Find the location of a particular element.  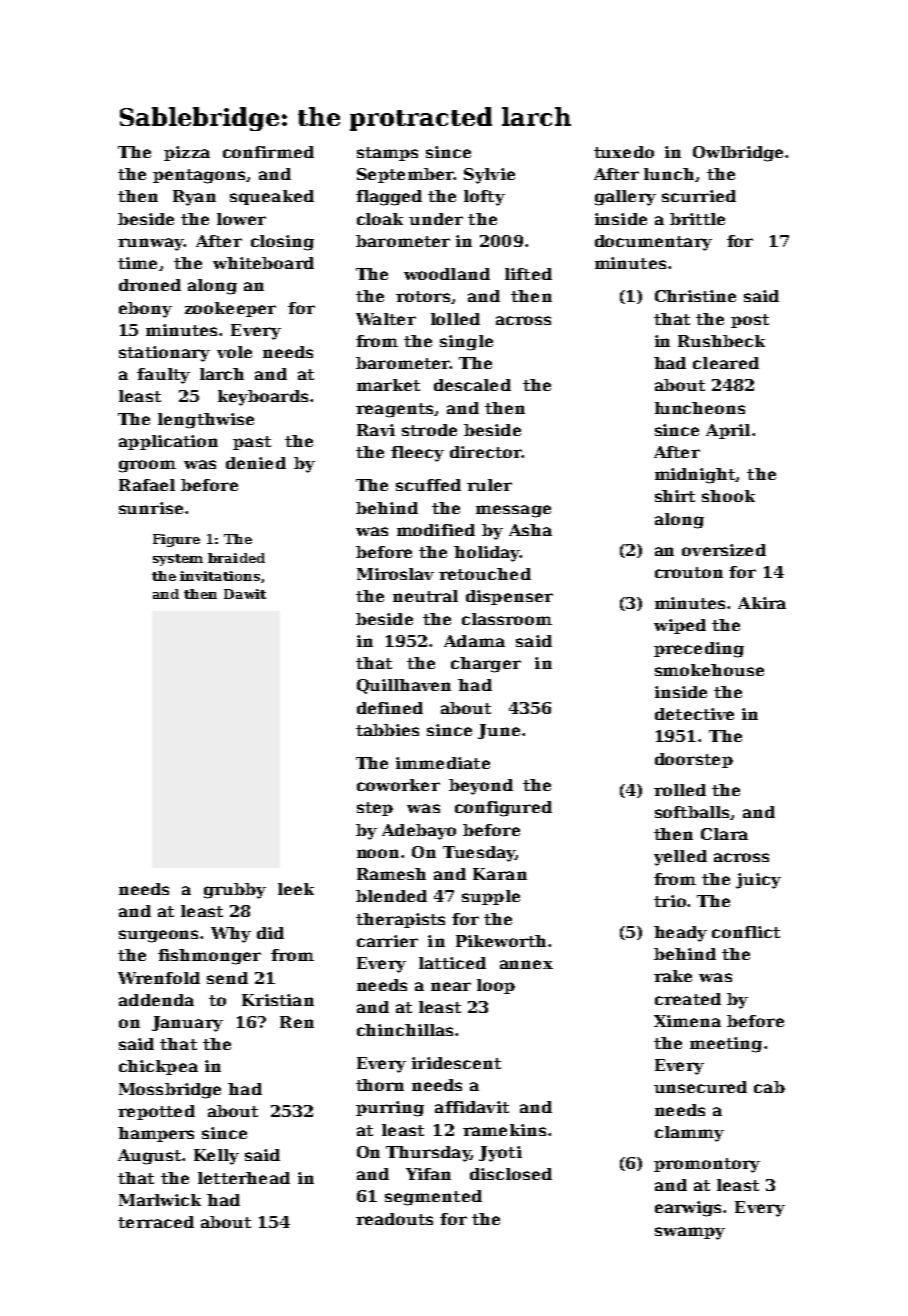

January is located at coordinates (187, 1024).
